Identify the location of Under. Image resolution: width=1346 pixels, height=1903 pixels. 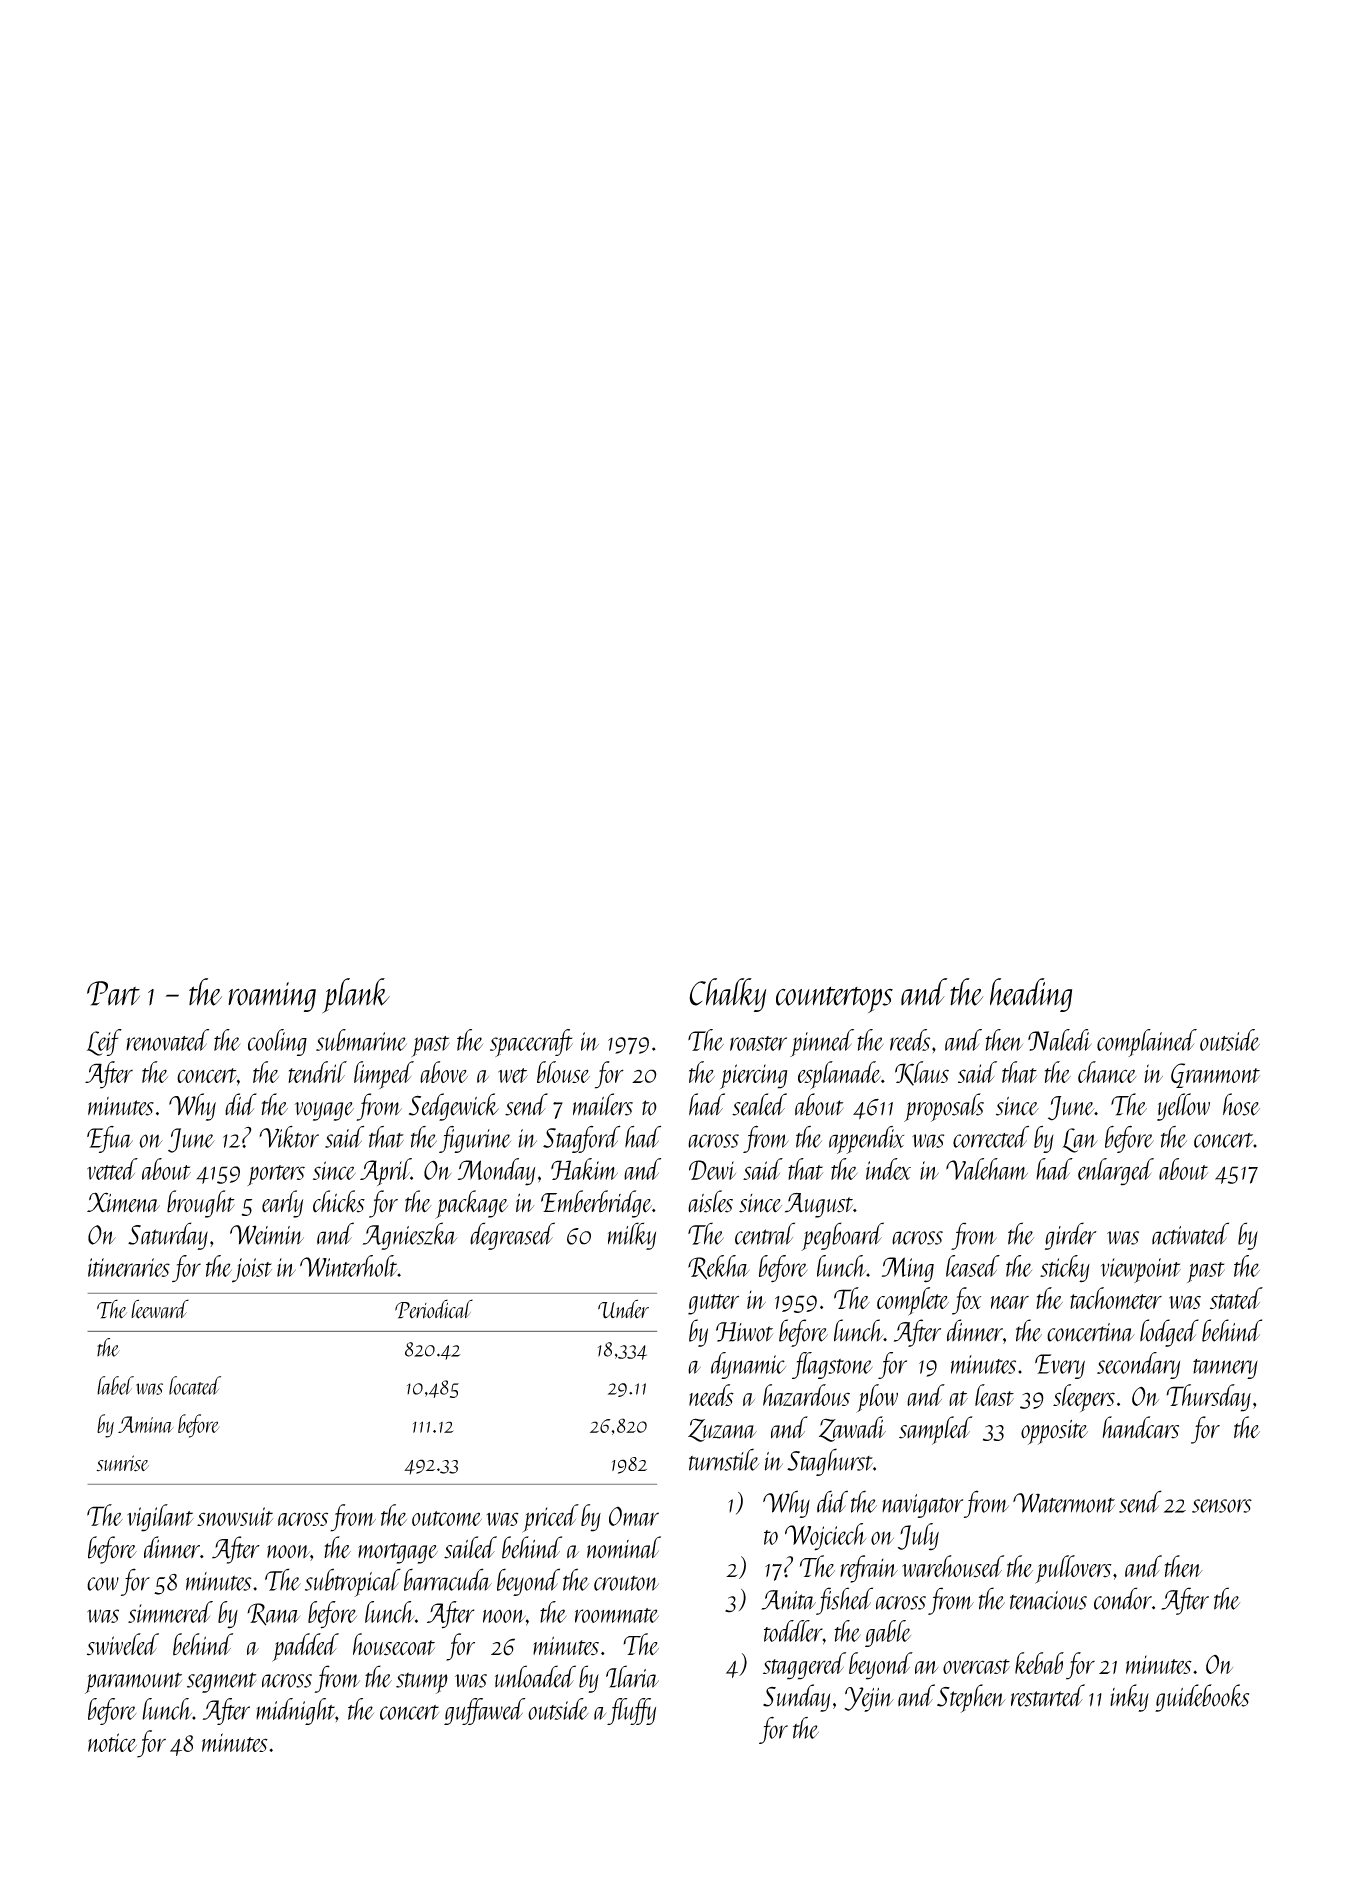
(623, 1309).
